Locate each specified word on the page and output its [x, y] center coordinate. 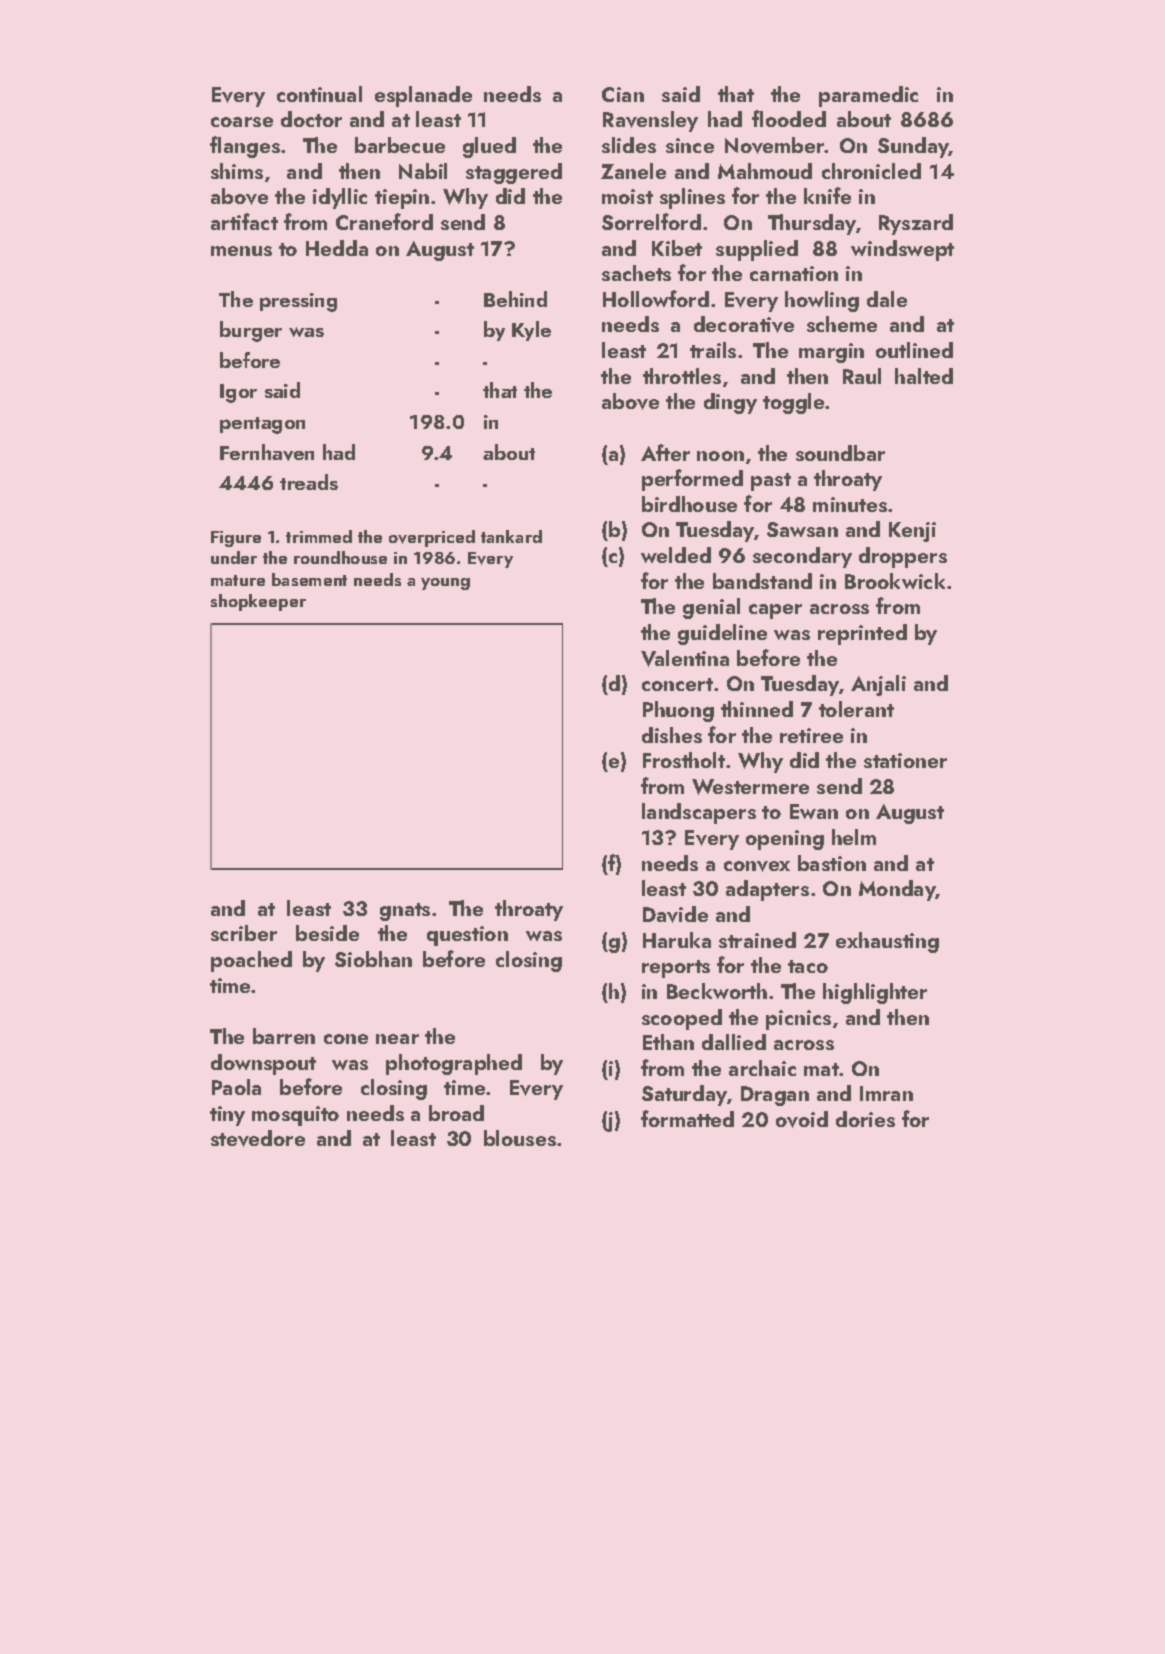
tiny [227, 1116]
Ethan [668, 1042]
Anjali [878, 685]
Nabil [423, 171]
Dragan [775, 1096]
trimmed [319, 536]
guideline [722, 634]
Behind [515, 299]
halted [924, 376]
